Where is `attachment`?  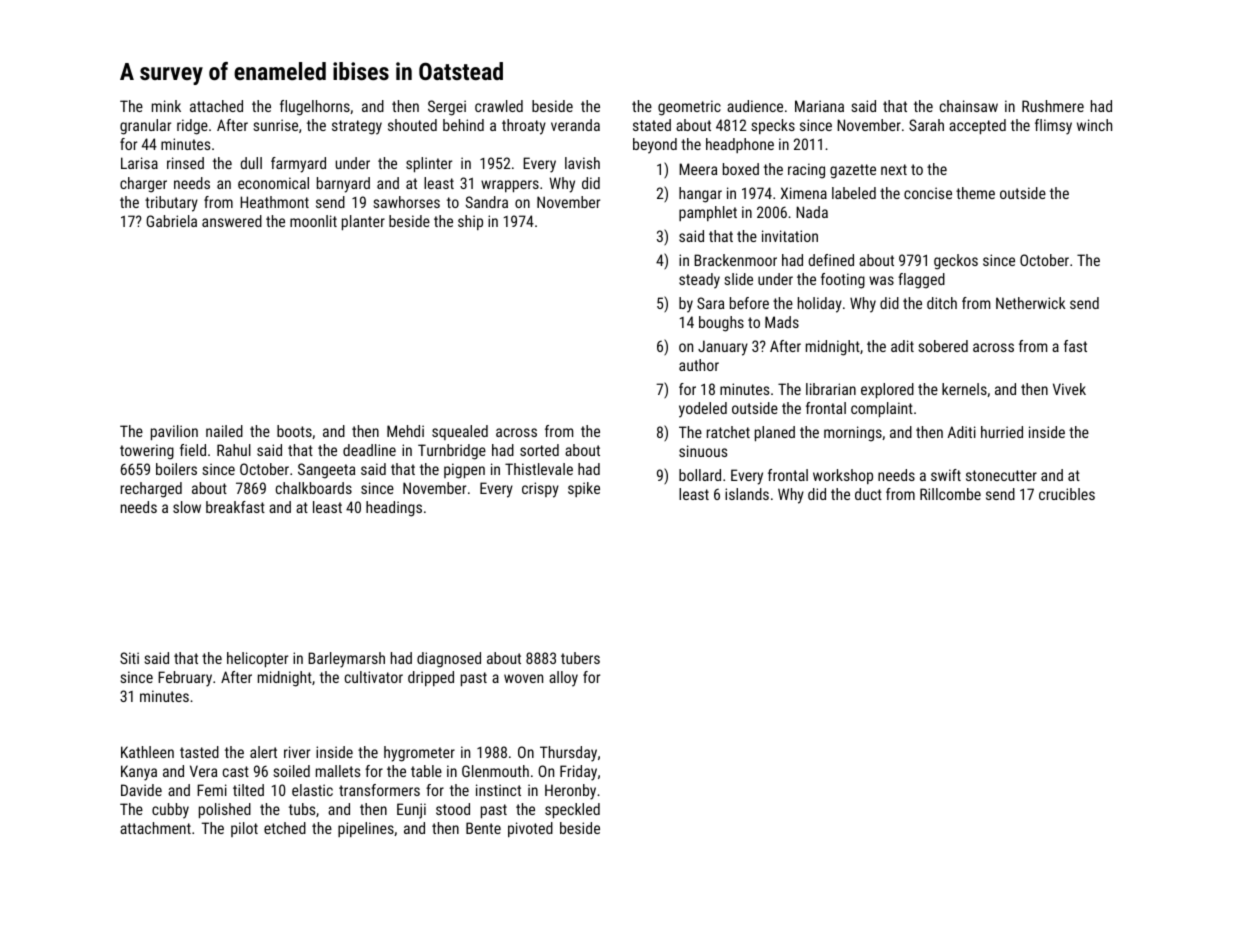
attachment is located at coordinates (155, 828).
